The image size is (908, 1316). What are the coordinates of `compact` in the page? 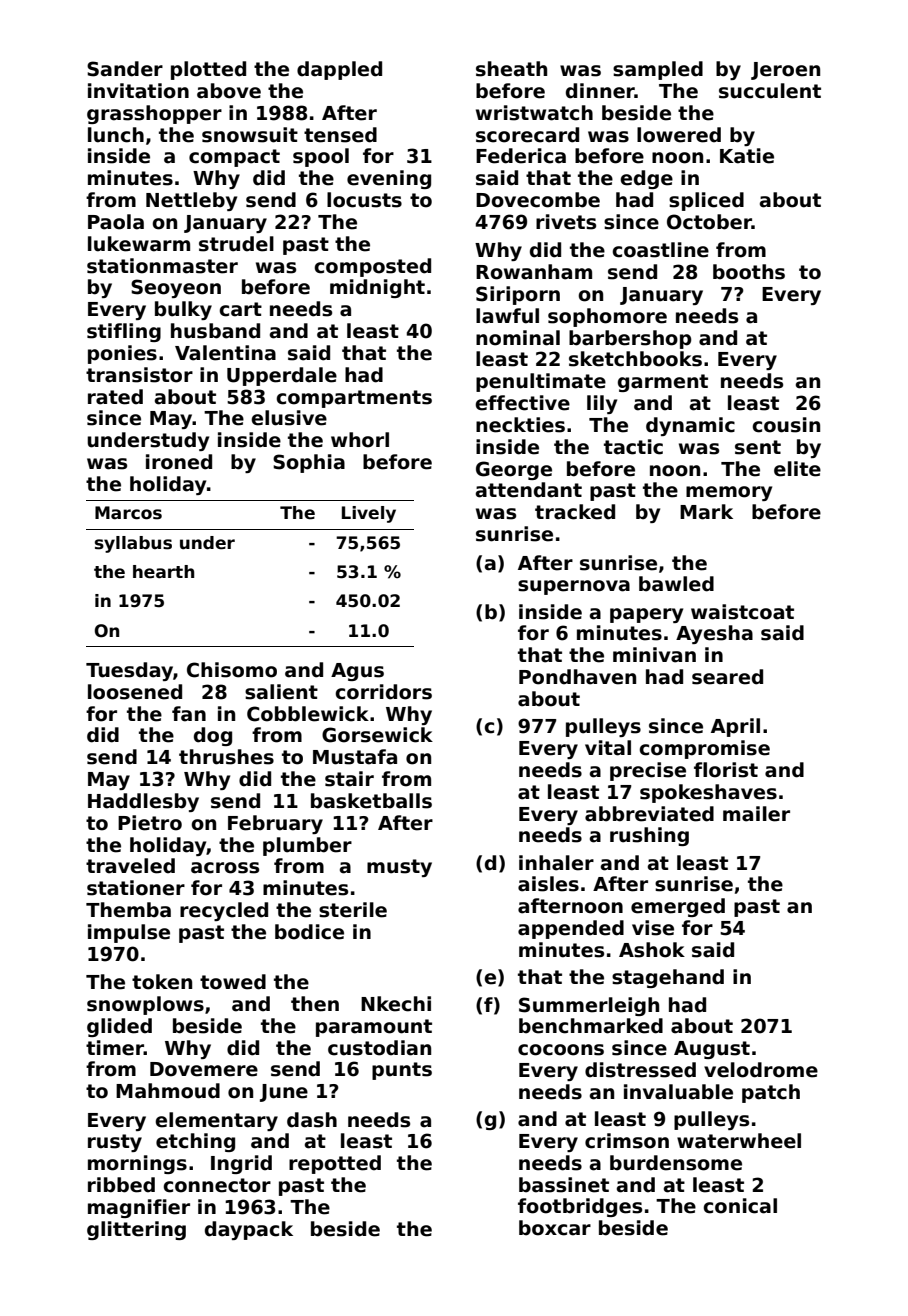 It's located at (234, 158).
